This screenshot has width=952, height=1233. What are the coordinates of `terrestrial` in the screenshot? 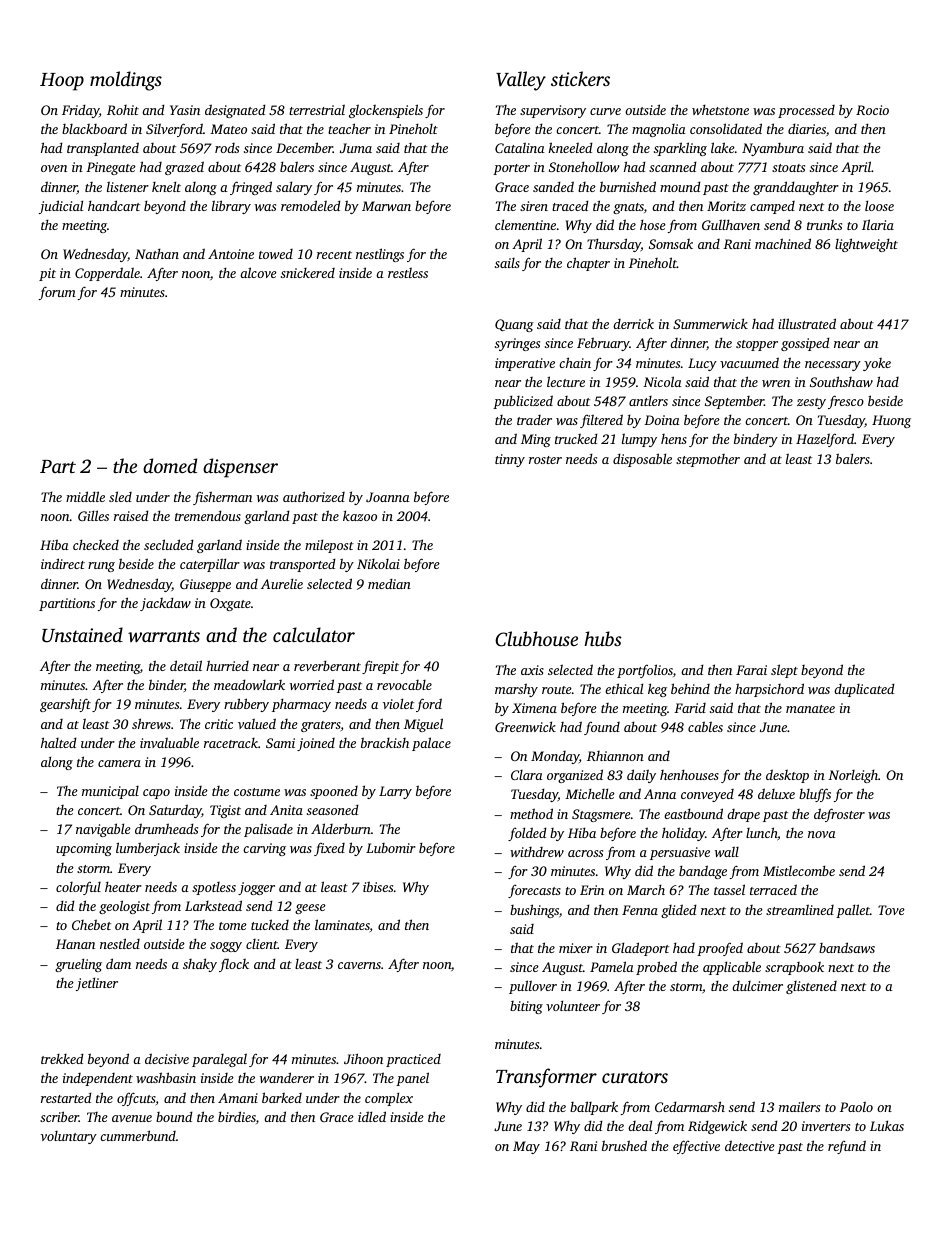 It's located at (317, 109).
